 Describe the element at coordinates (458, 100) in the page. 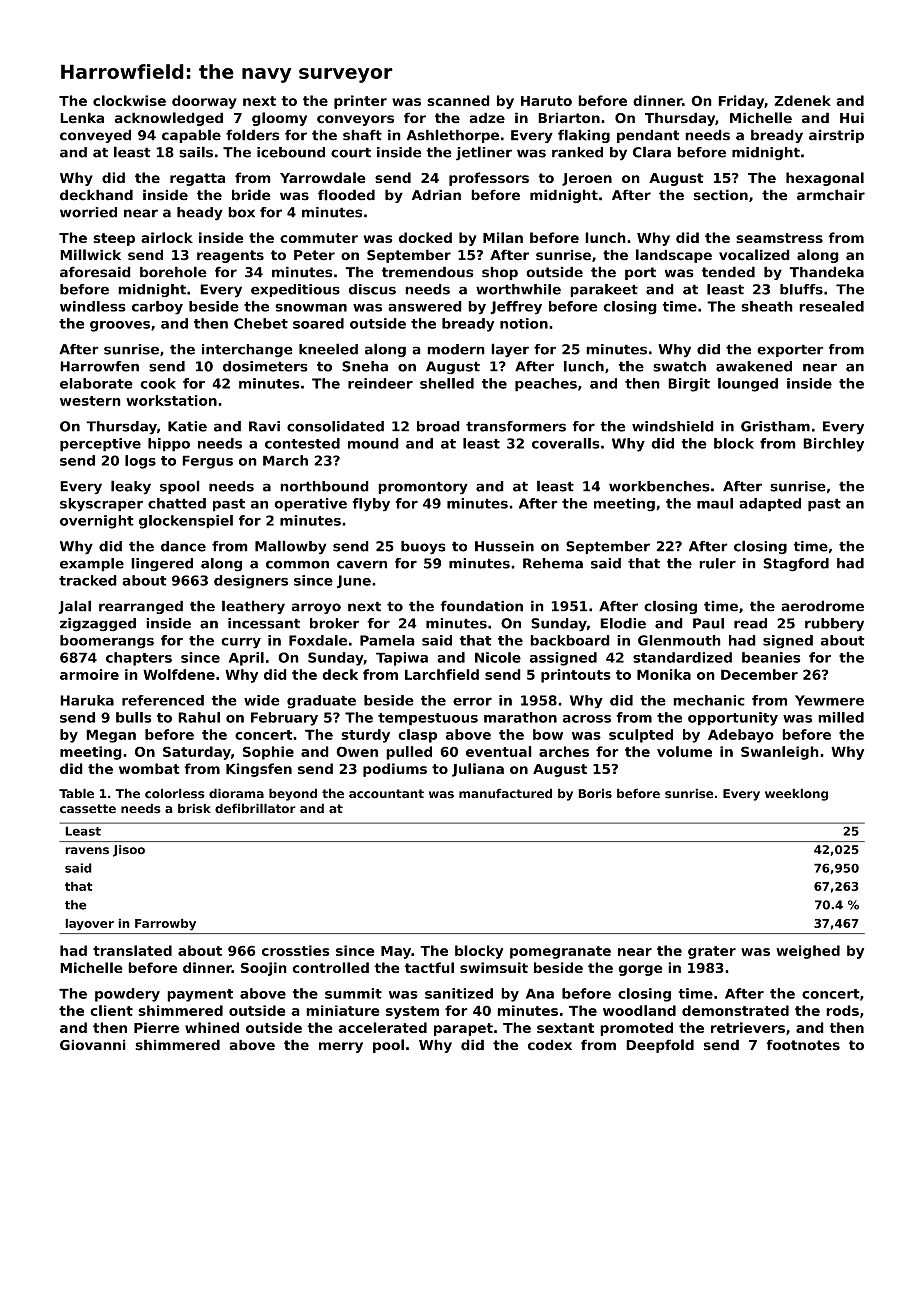

I see `scanned` at that location.
